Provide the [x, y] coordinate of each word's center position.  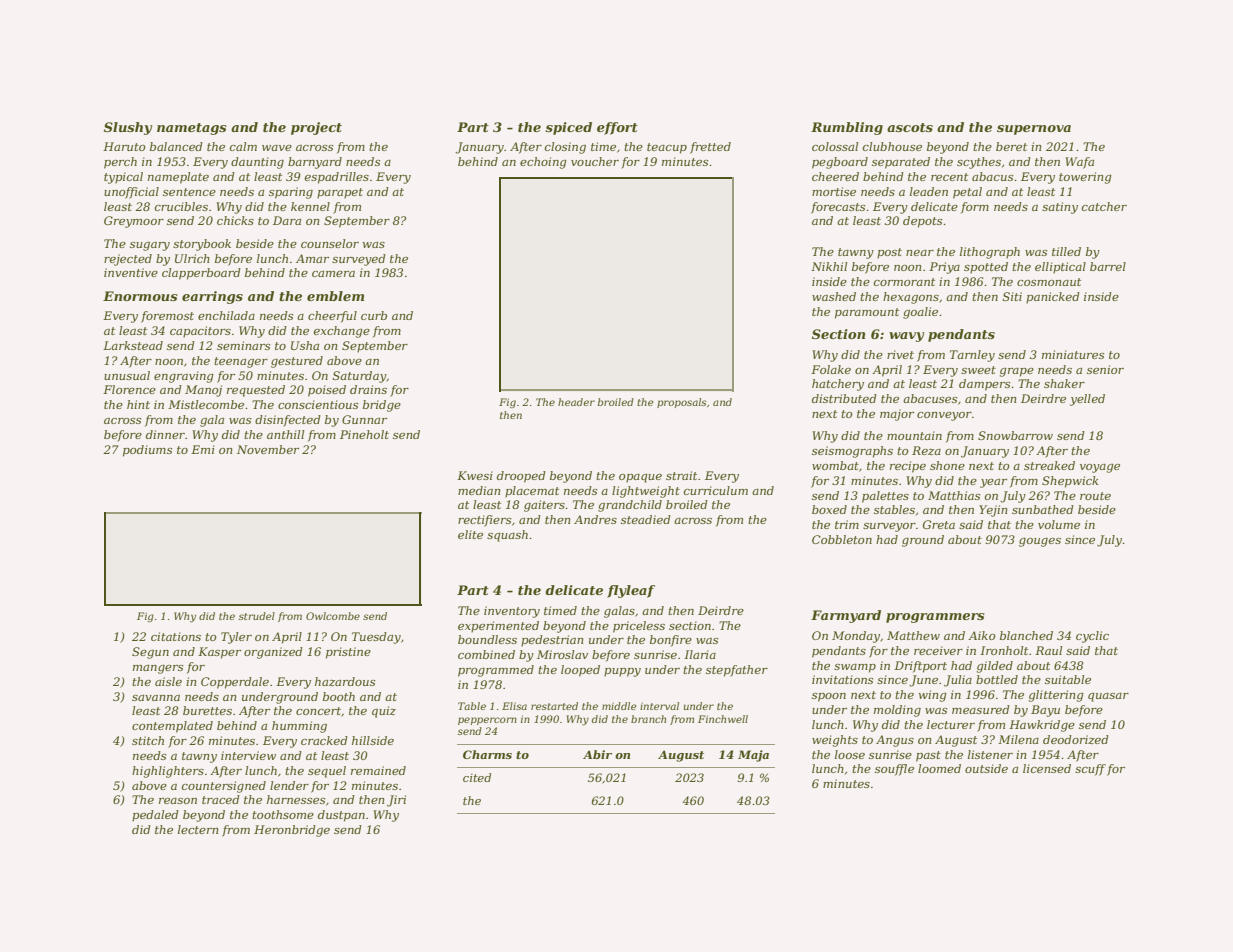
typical [123, 178]
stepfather [737, 671]
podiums [147, 451]
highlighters [168, 772]
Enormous [140, 296]
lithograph [990, 253]
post [889, 253]
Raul [1048, 650]
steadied [646, 519]
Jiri [396, 801]
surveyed [359, 260]
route [1095, 496]
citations [176, 636]
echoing [543, 163]
